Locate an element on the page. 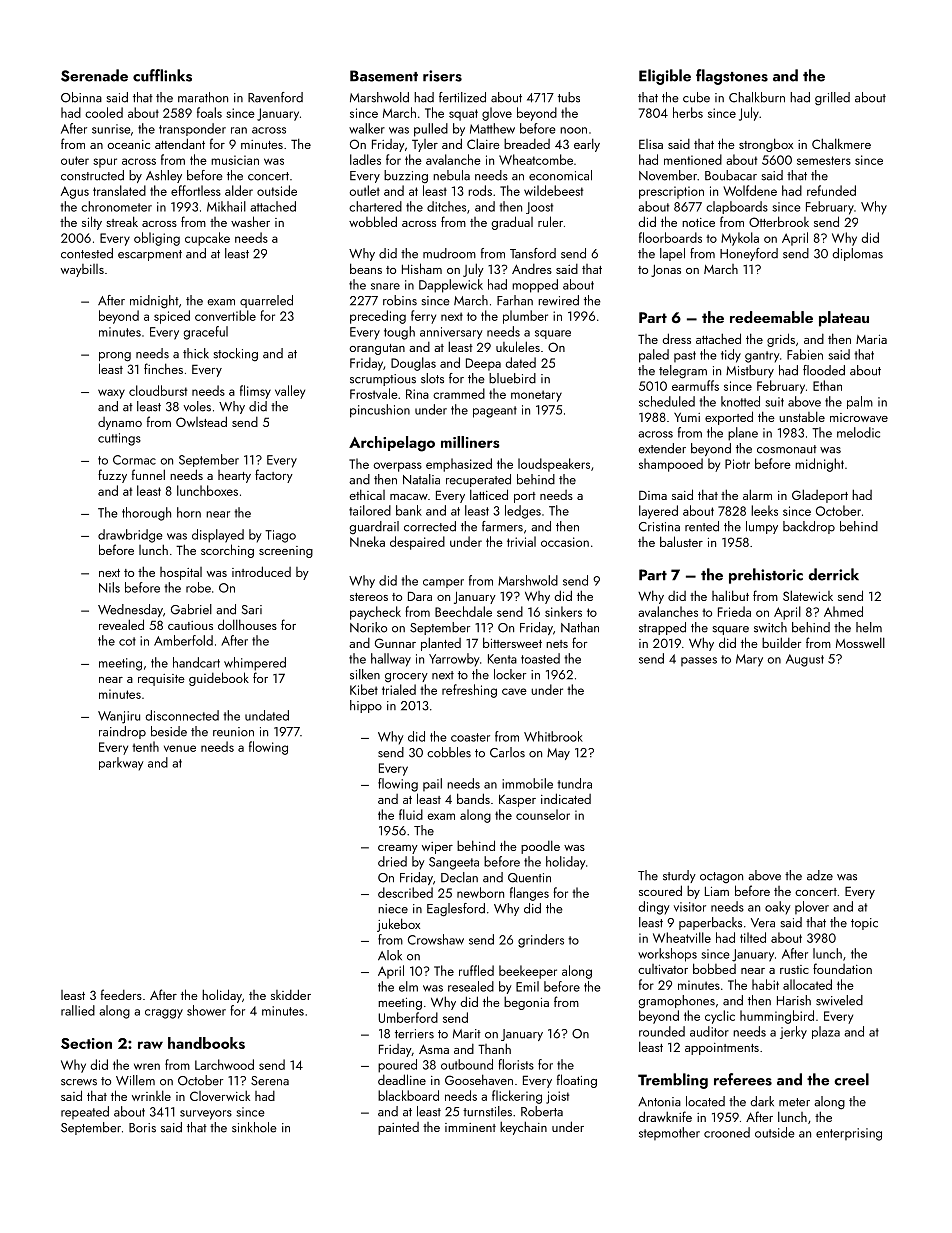 This image has width=952, height=1233. alder is located at coordinates (239, 190).
